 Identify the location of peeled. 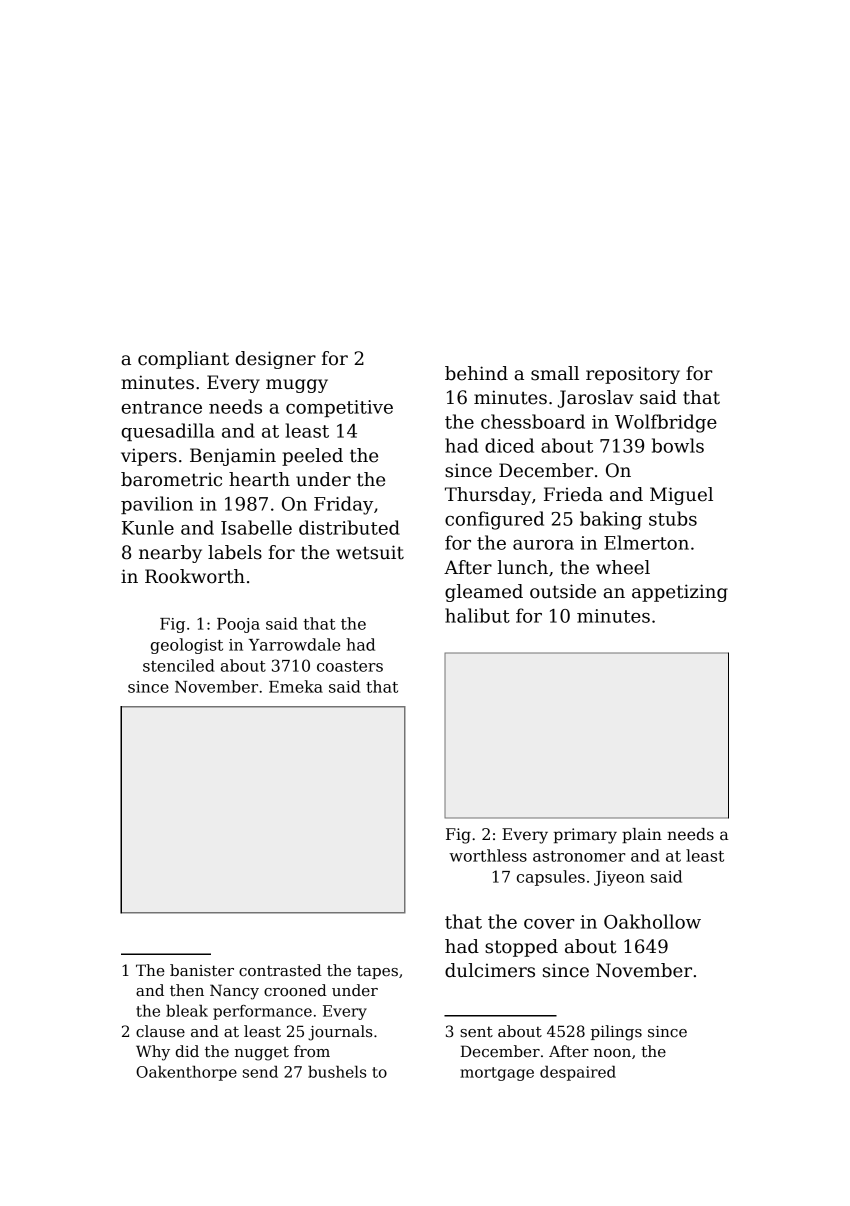
(312, 457).
